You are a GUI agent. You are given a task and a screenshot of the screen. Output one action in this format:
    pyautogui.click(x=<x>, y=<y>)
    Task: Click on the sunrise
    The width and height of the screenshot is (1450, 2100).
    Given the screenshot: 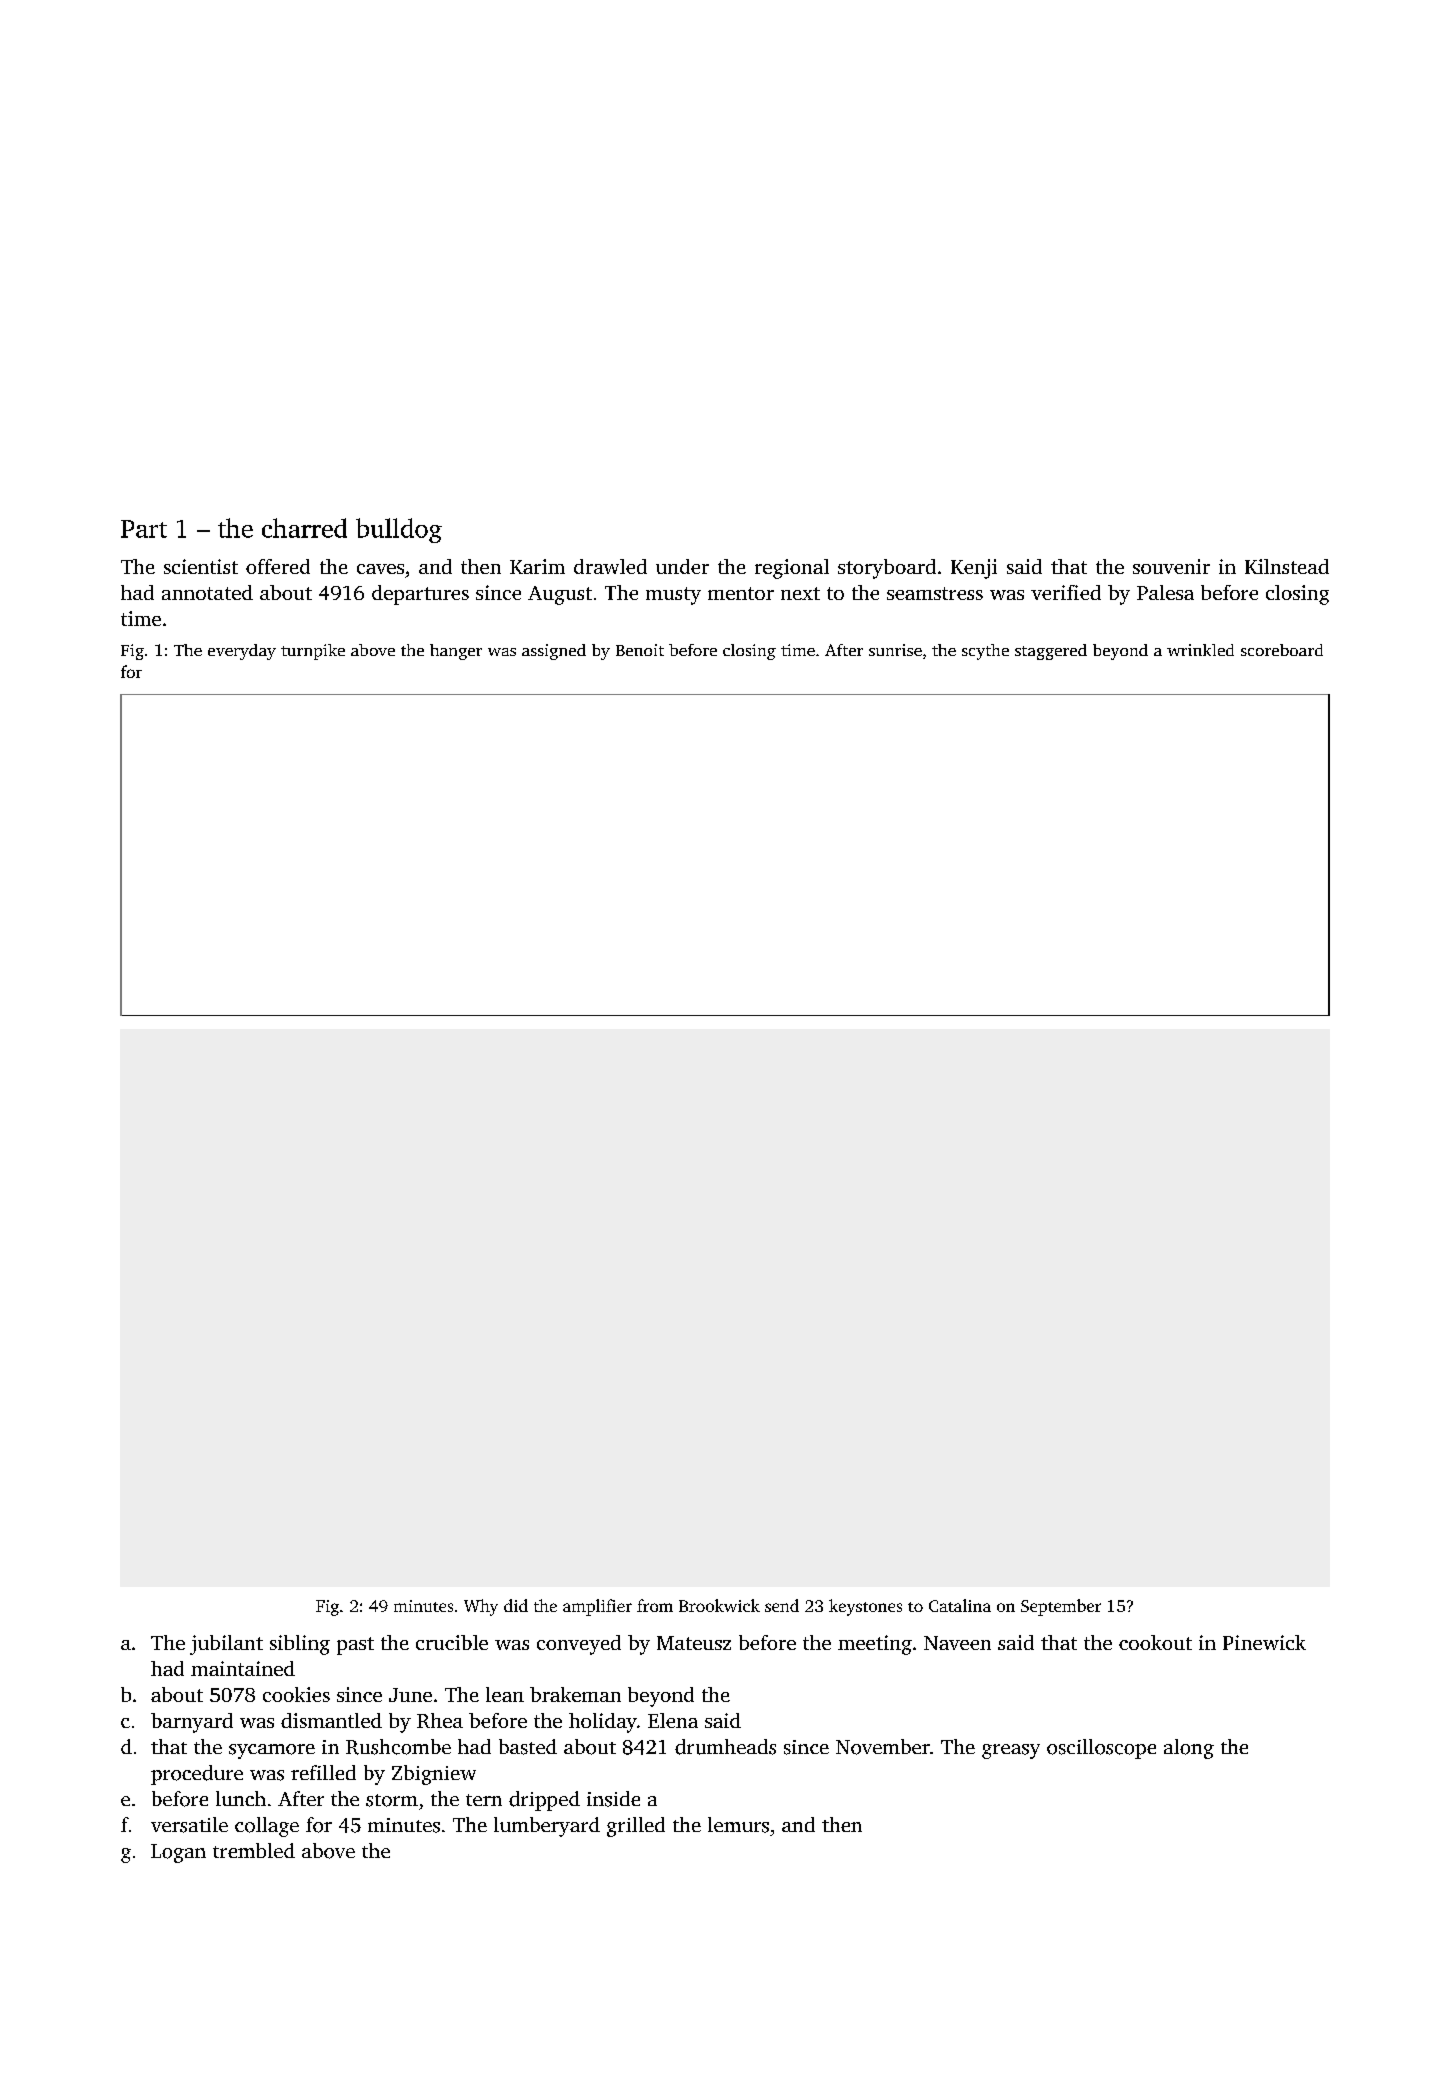 What is the action you would take?
    pyautogui.click(x=895, y=650)
